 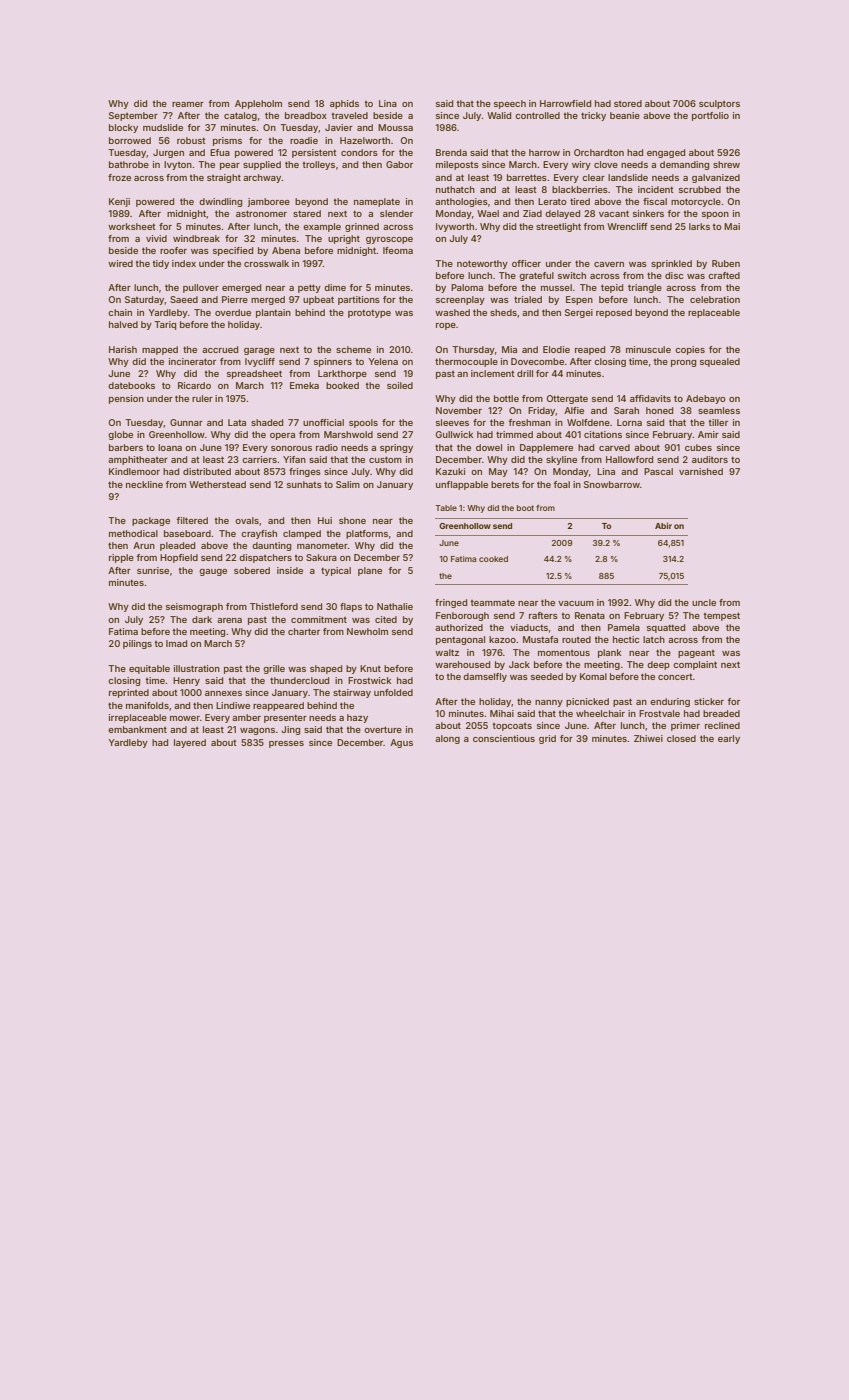 I want to click on platforms, so click(x=367, y=534).
